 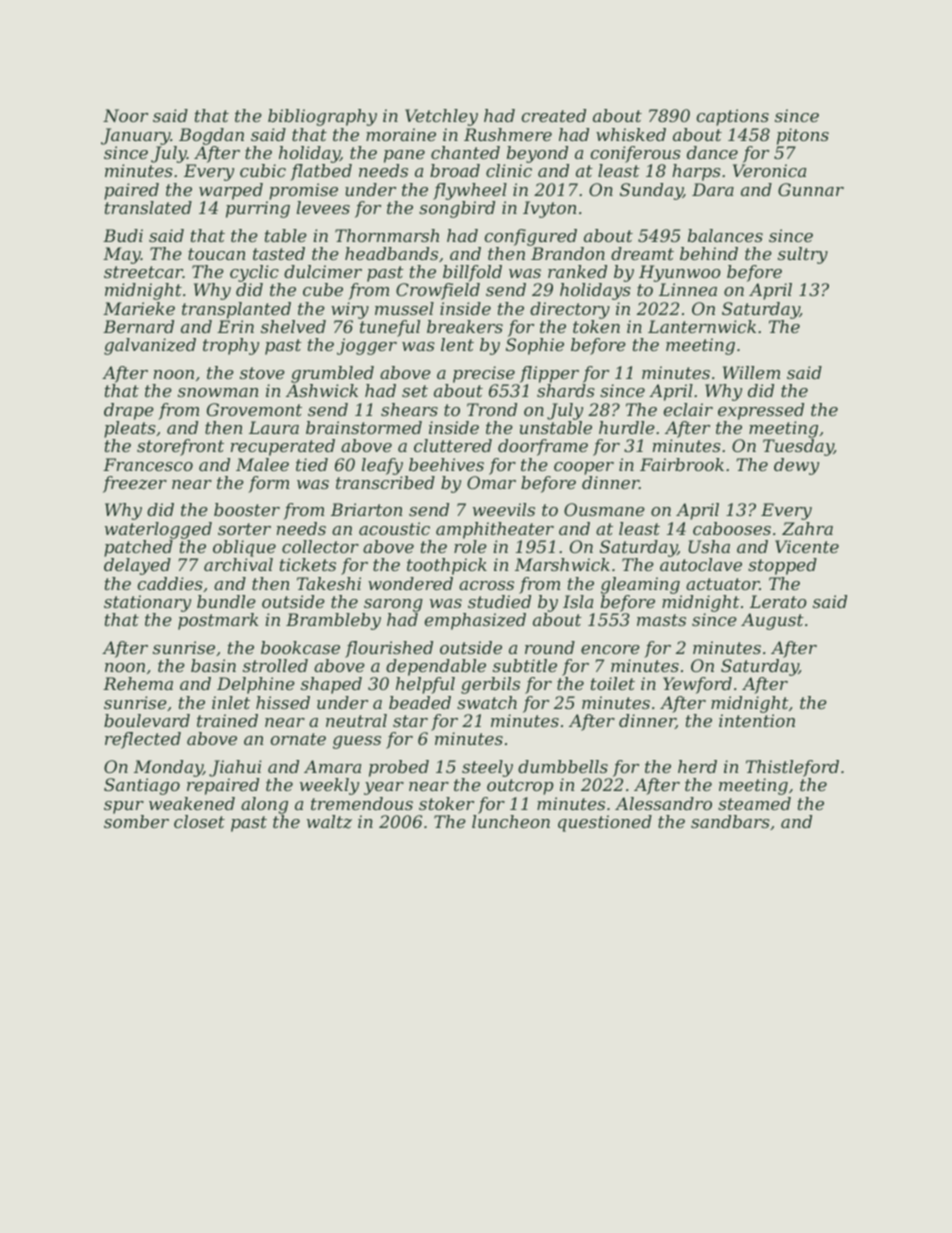 What do you see at coordinates (401, 134) in the page?
I see `moraine` at bounding box center [401, 134].
